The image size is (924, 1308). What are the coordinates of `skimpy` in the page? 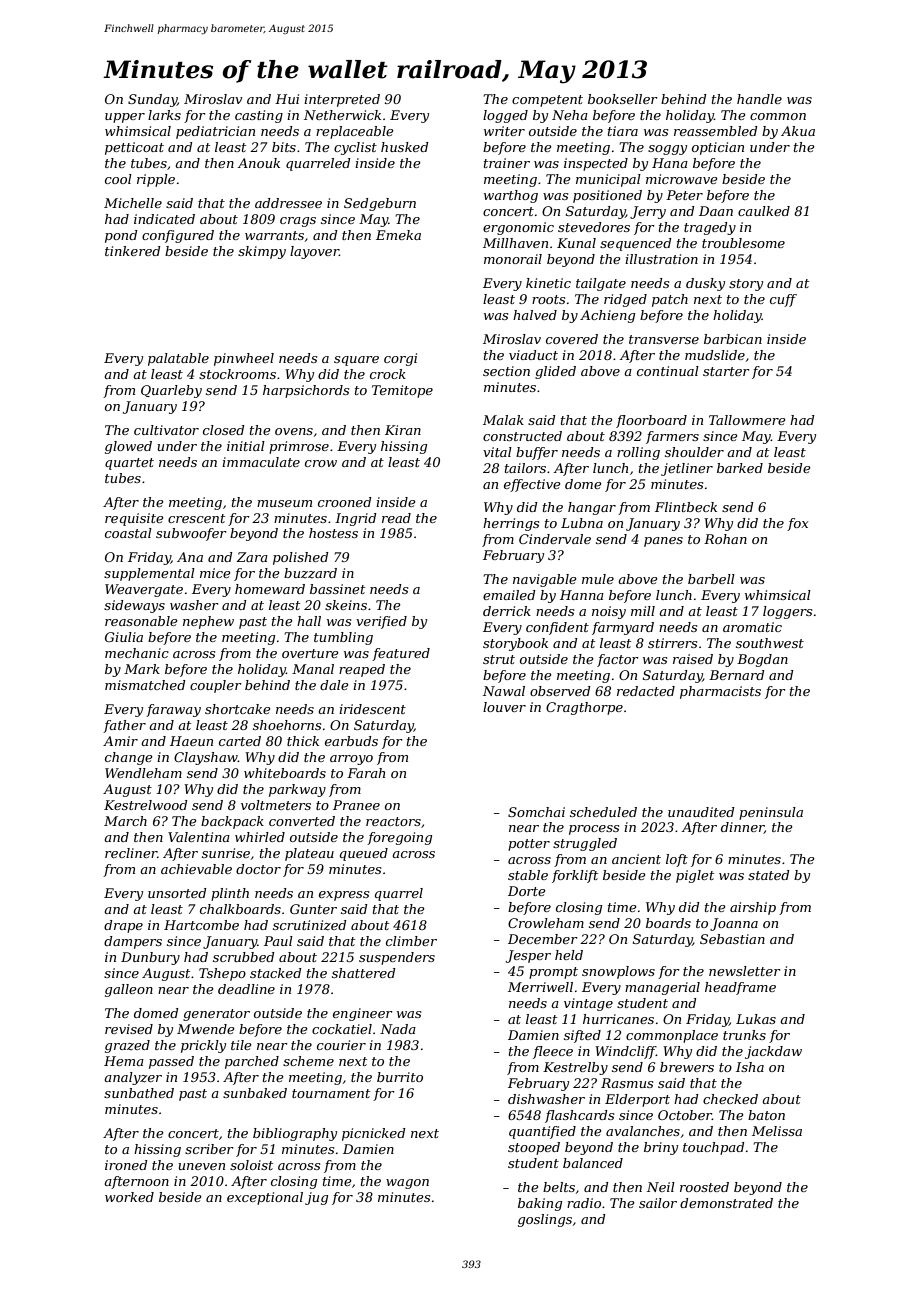 It's located at (262, 252).
